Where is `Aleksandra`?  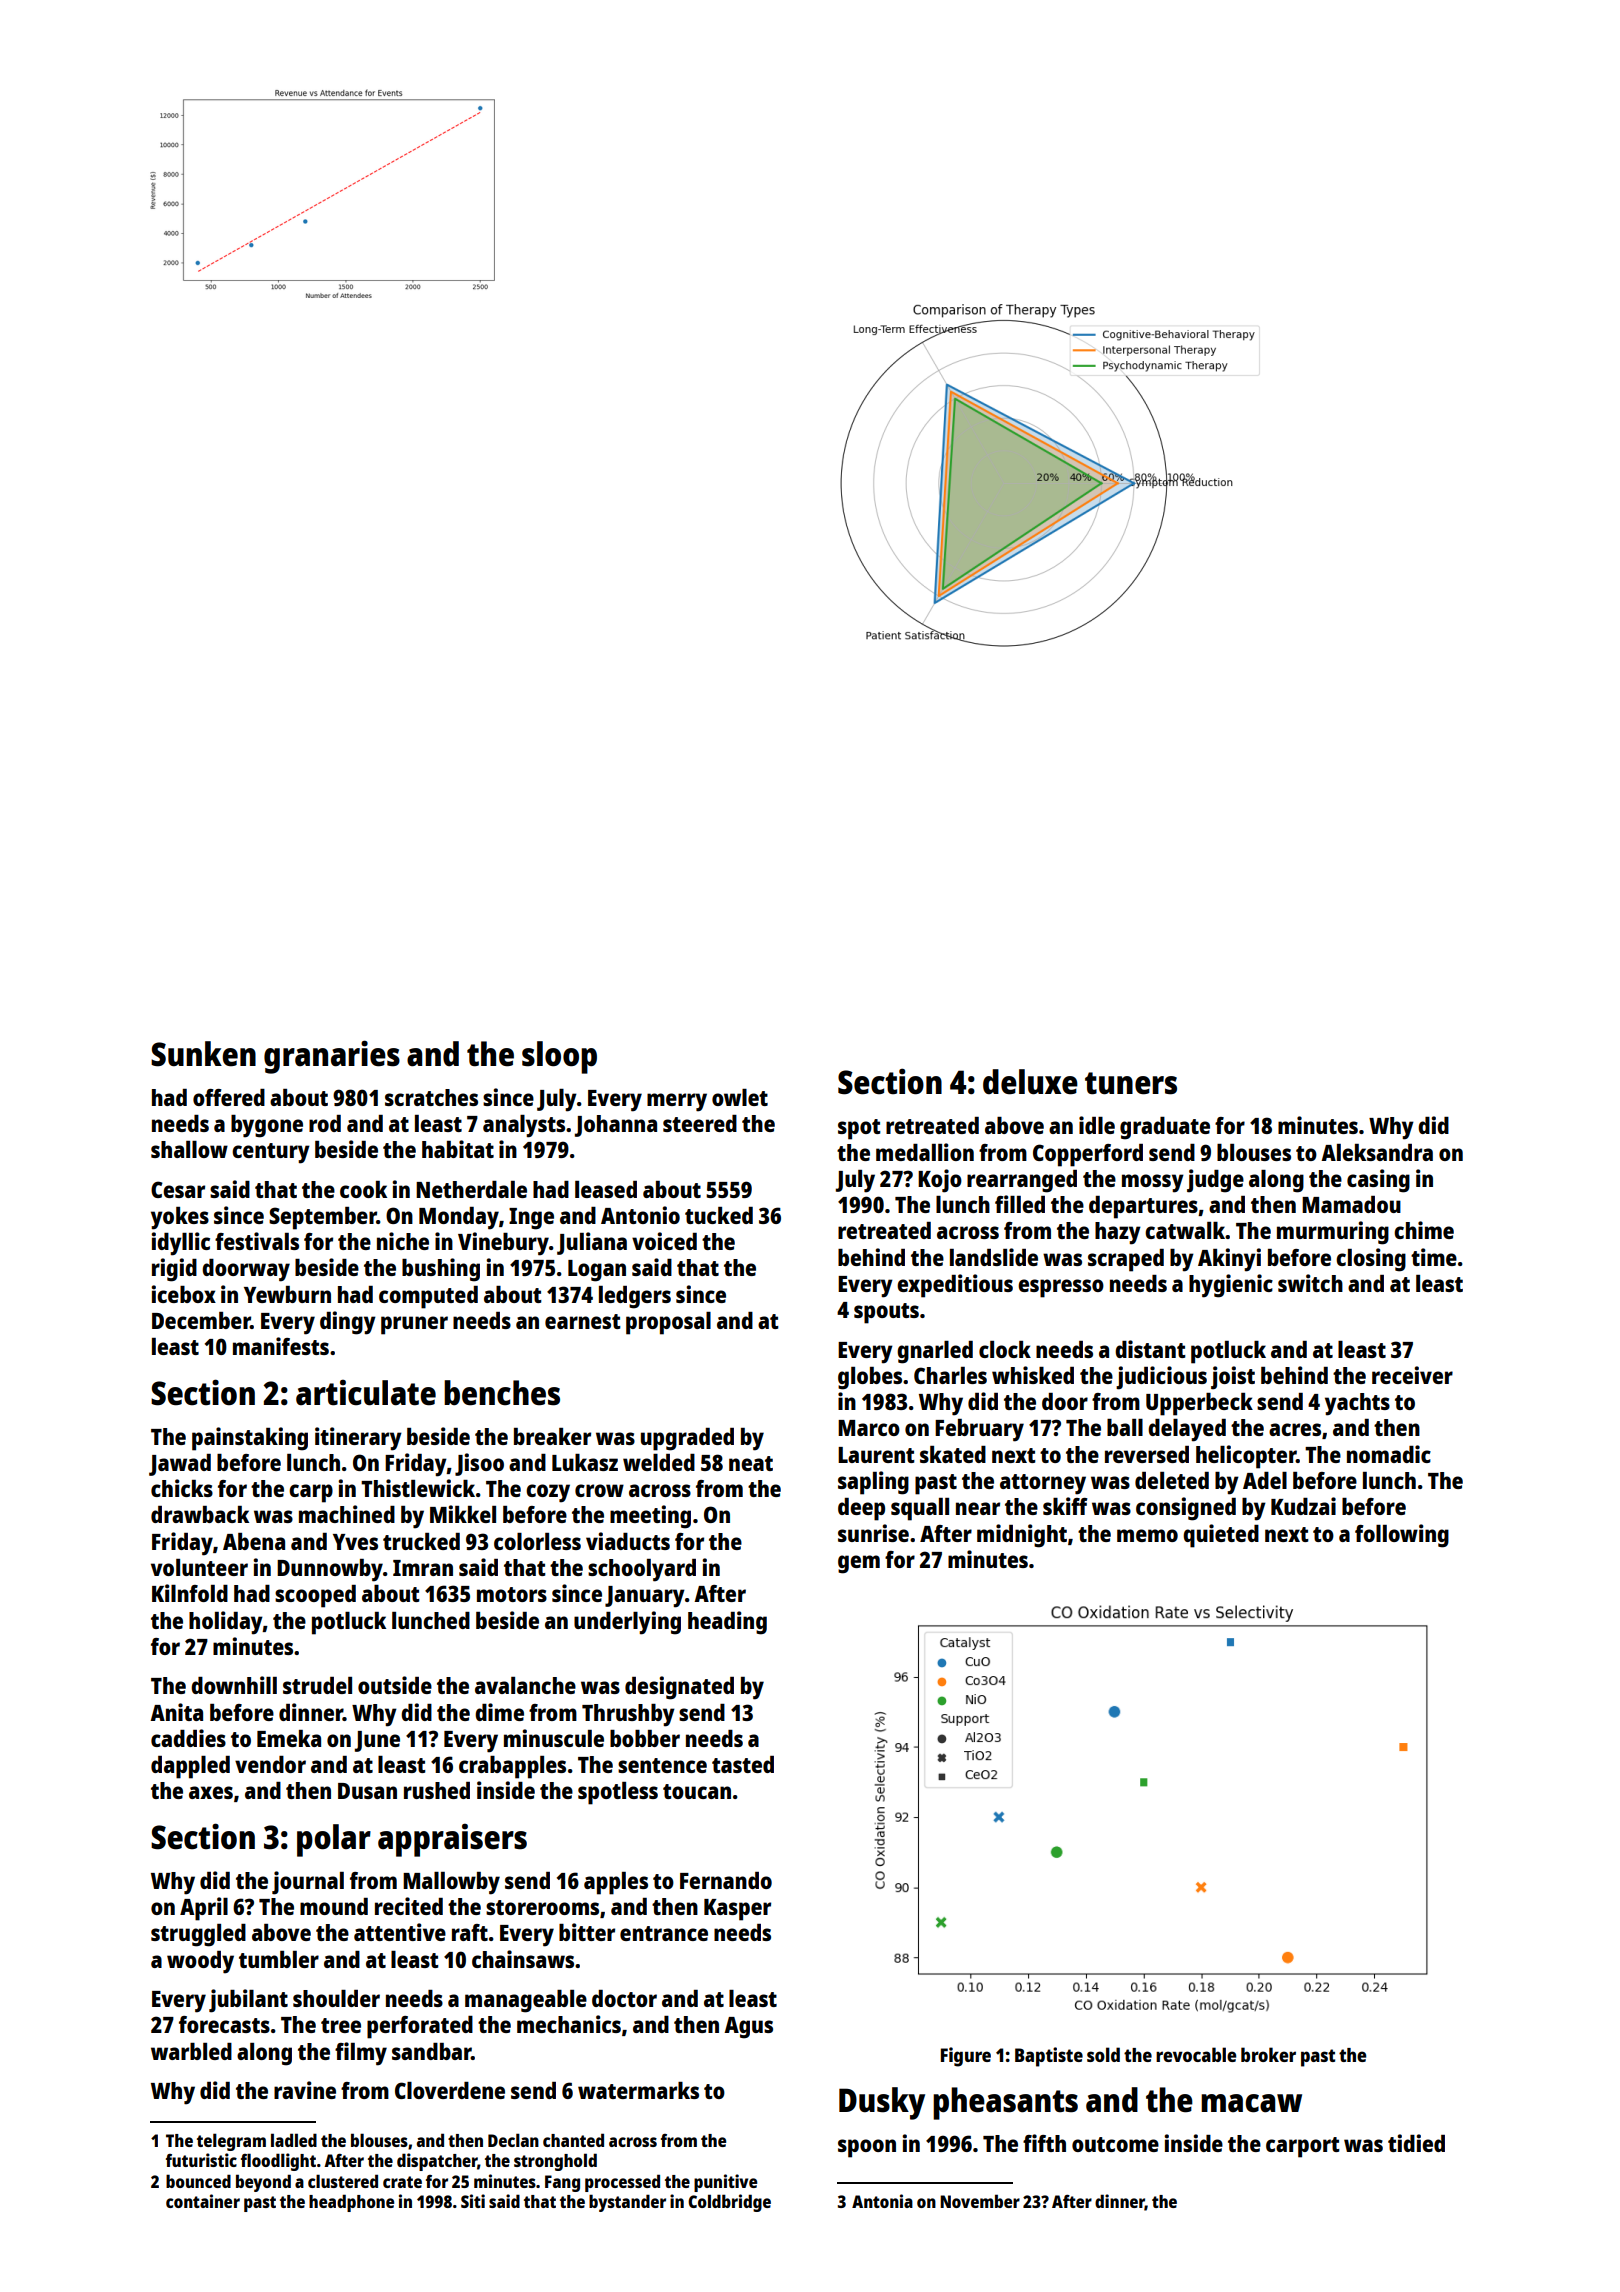
Aleksandra is located at coordinates (1377, 1152).
